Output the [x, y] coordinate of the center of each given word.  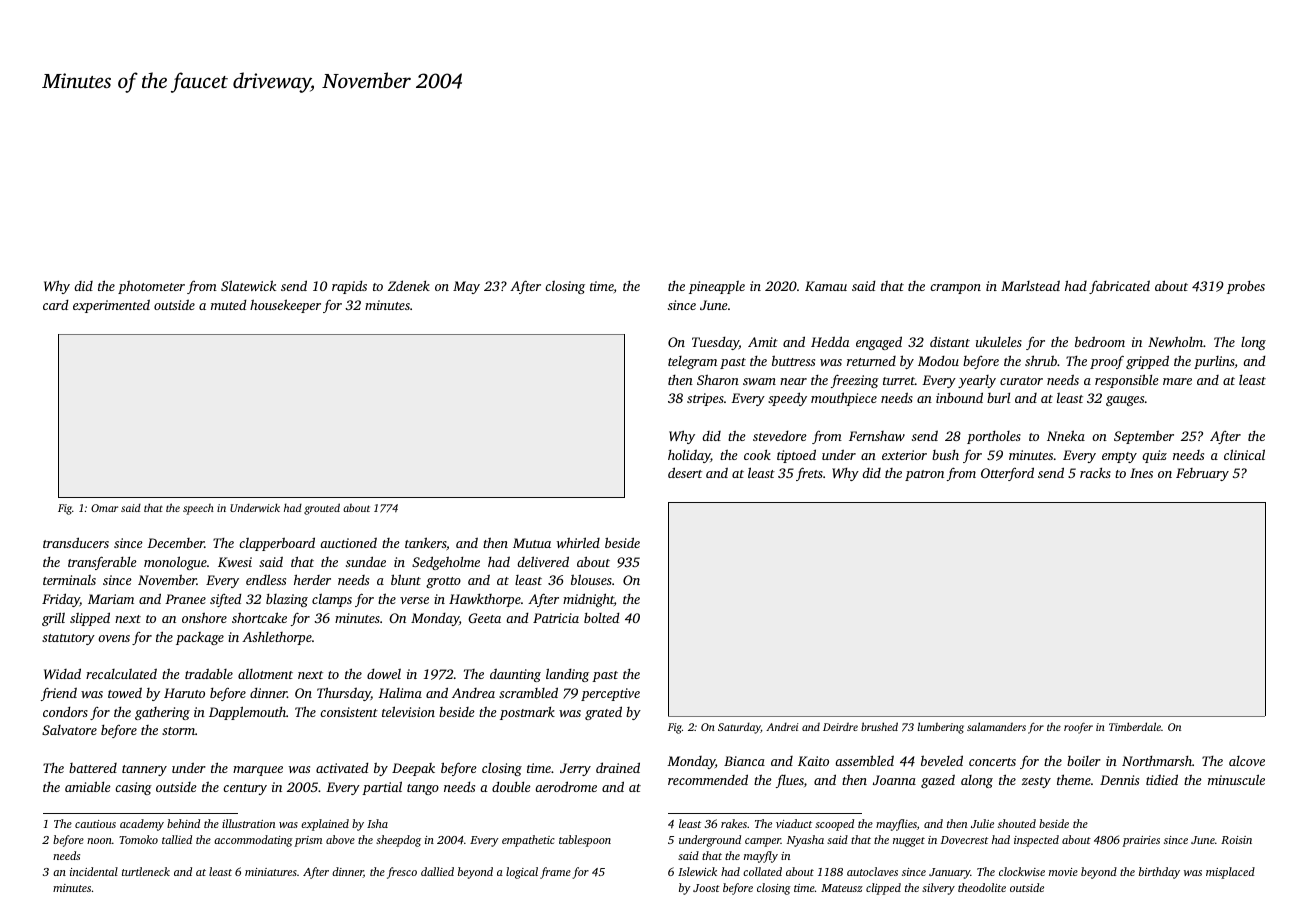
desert [685, 472]
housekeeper [285, 306]
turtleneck [146, 871]
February [1202, 474]
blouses [591, 579]
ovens [114, 638]
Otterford [1007, 474]
